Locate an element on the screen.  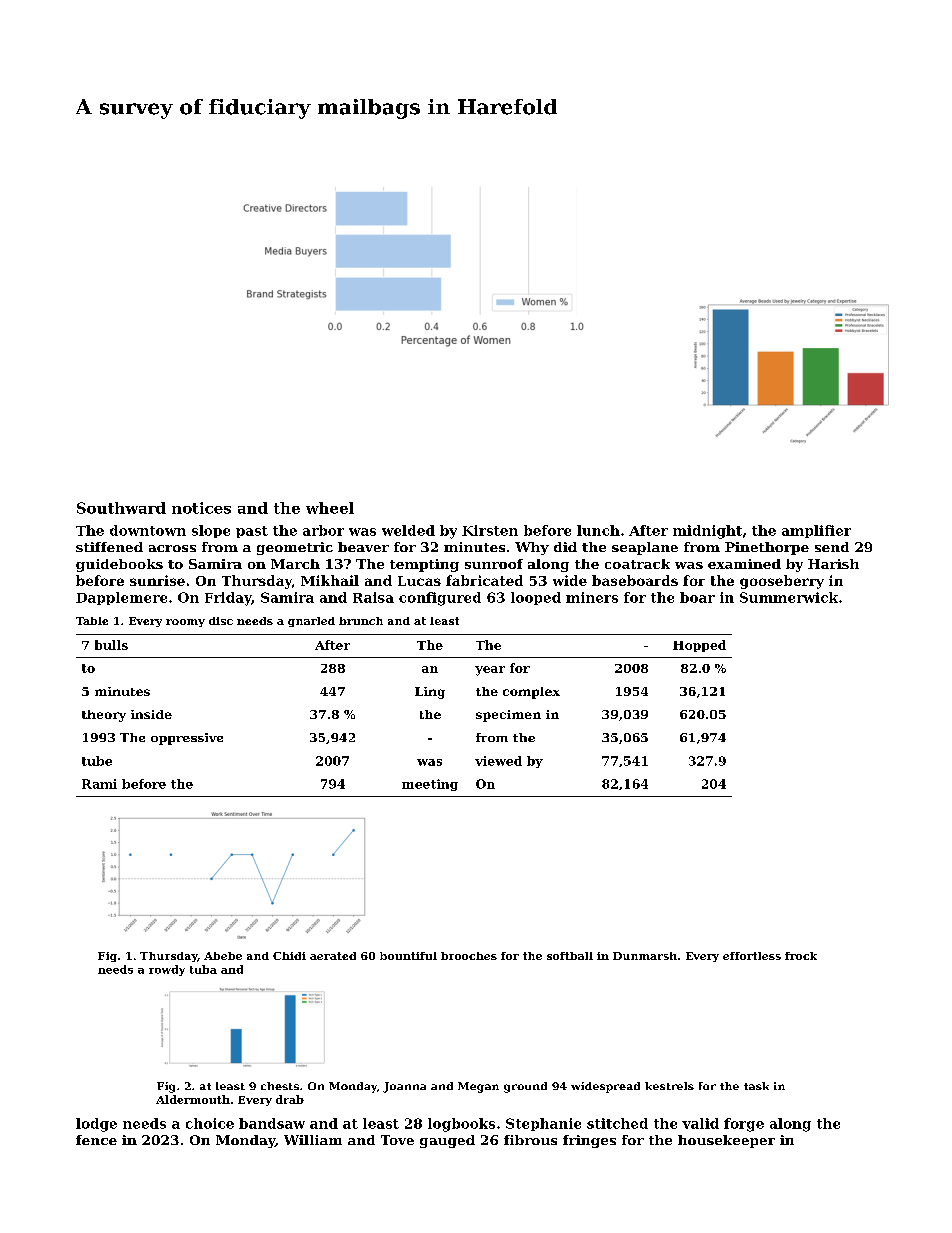
softball is located at coordinates (570, 956).
